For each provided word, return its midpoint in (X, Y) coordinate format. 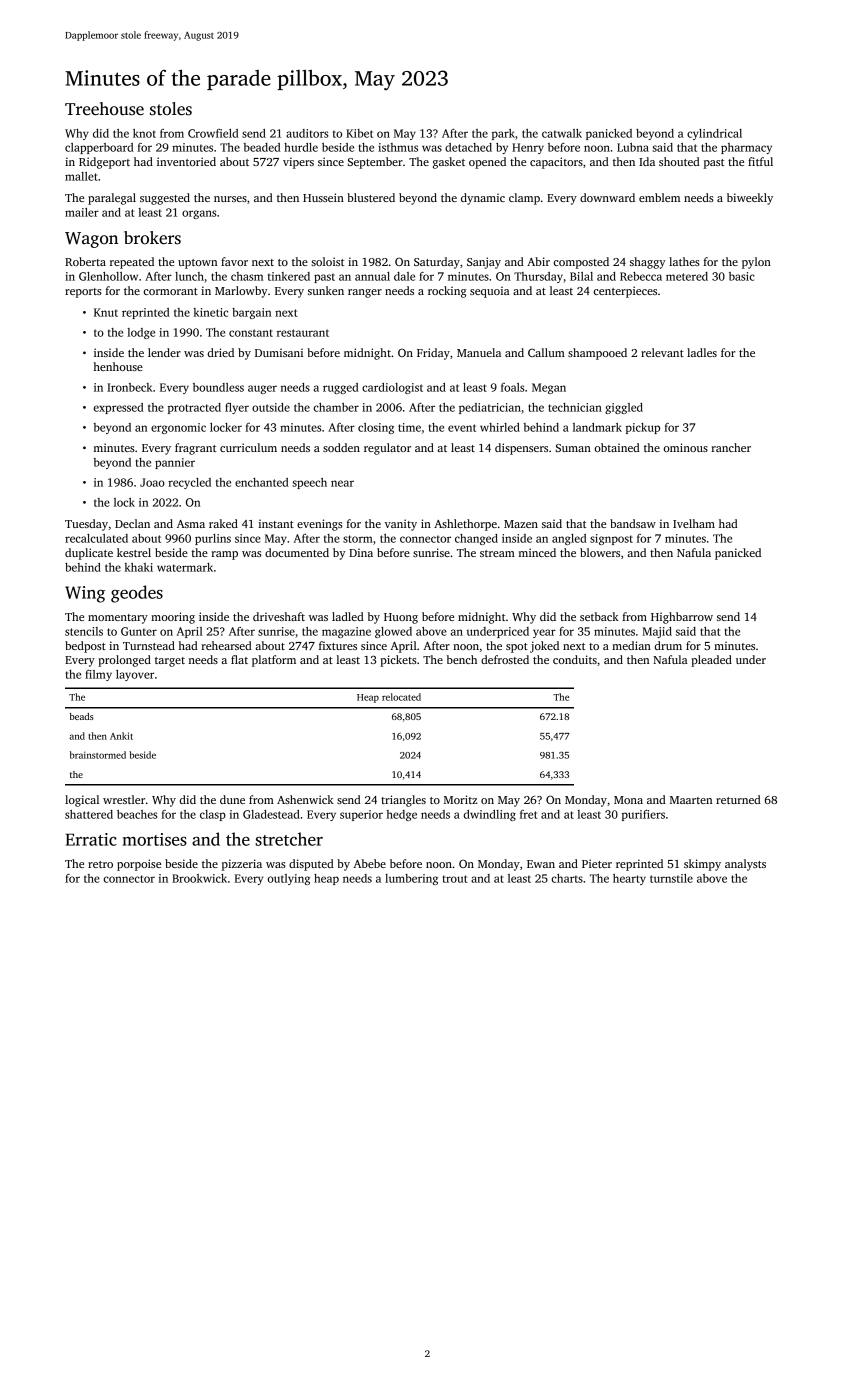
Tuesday (86, 525)
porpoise (139, 865)
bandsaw (633, 523)
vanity (401, 525)
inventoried (186, 161)
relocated (401, 697)
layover (135, 675)
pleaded (711, 661)
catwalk (562, 133)
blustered (371, 197)
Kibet (359, 133)
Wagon (91, 240)
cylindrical (714, 134)
